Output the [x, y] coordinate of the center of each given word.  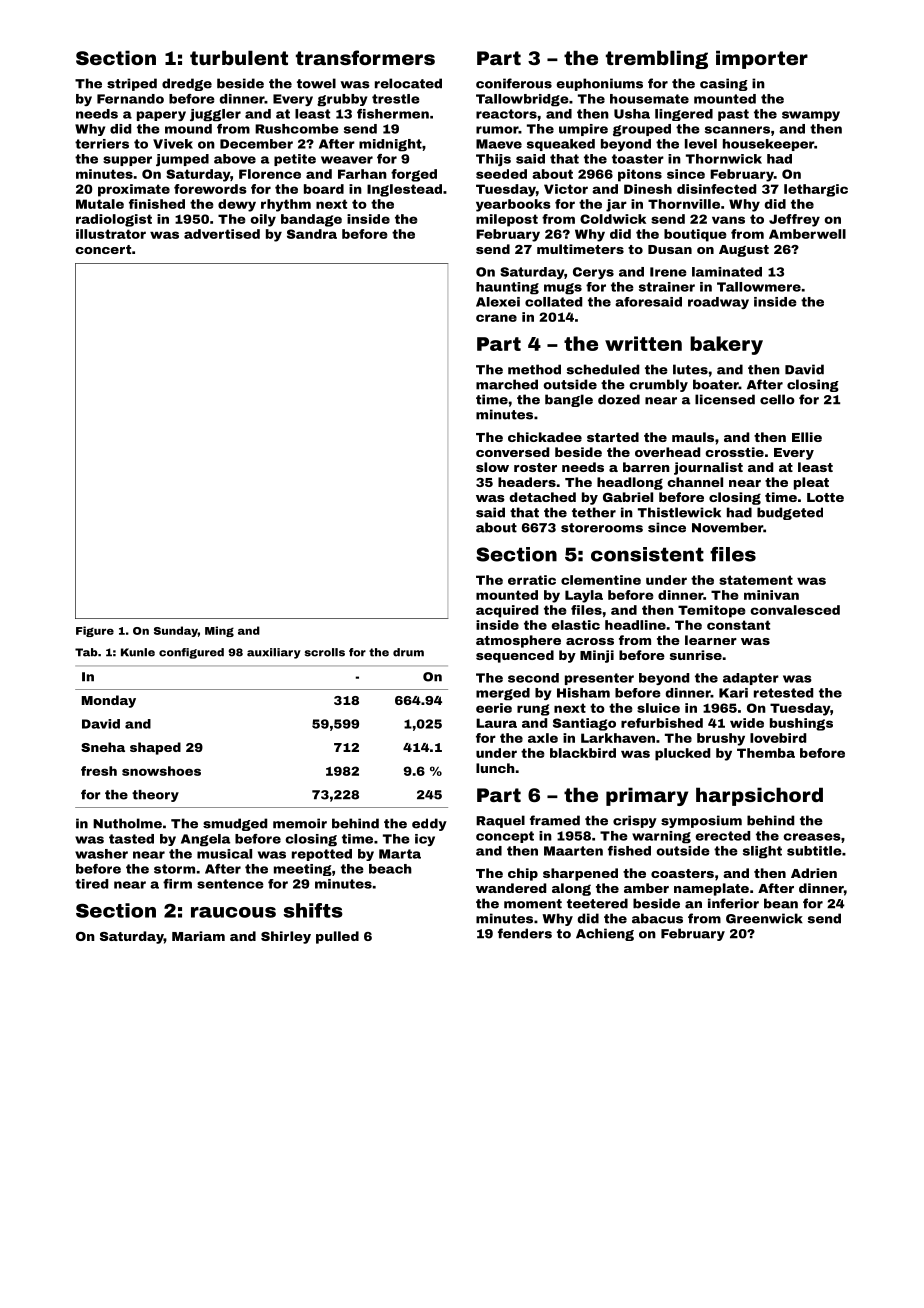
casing [724, 84]
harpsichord [759, 796]
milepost [507, 220]
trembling [657, 59]
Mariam [198, 936]
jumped [182, 160]
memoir [300, 823]
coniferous [514, 83]
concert [103, 249]
